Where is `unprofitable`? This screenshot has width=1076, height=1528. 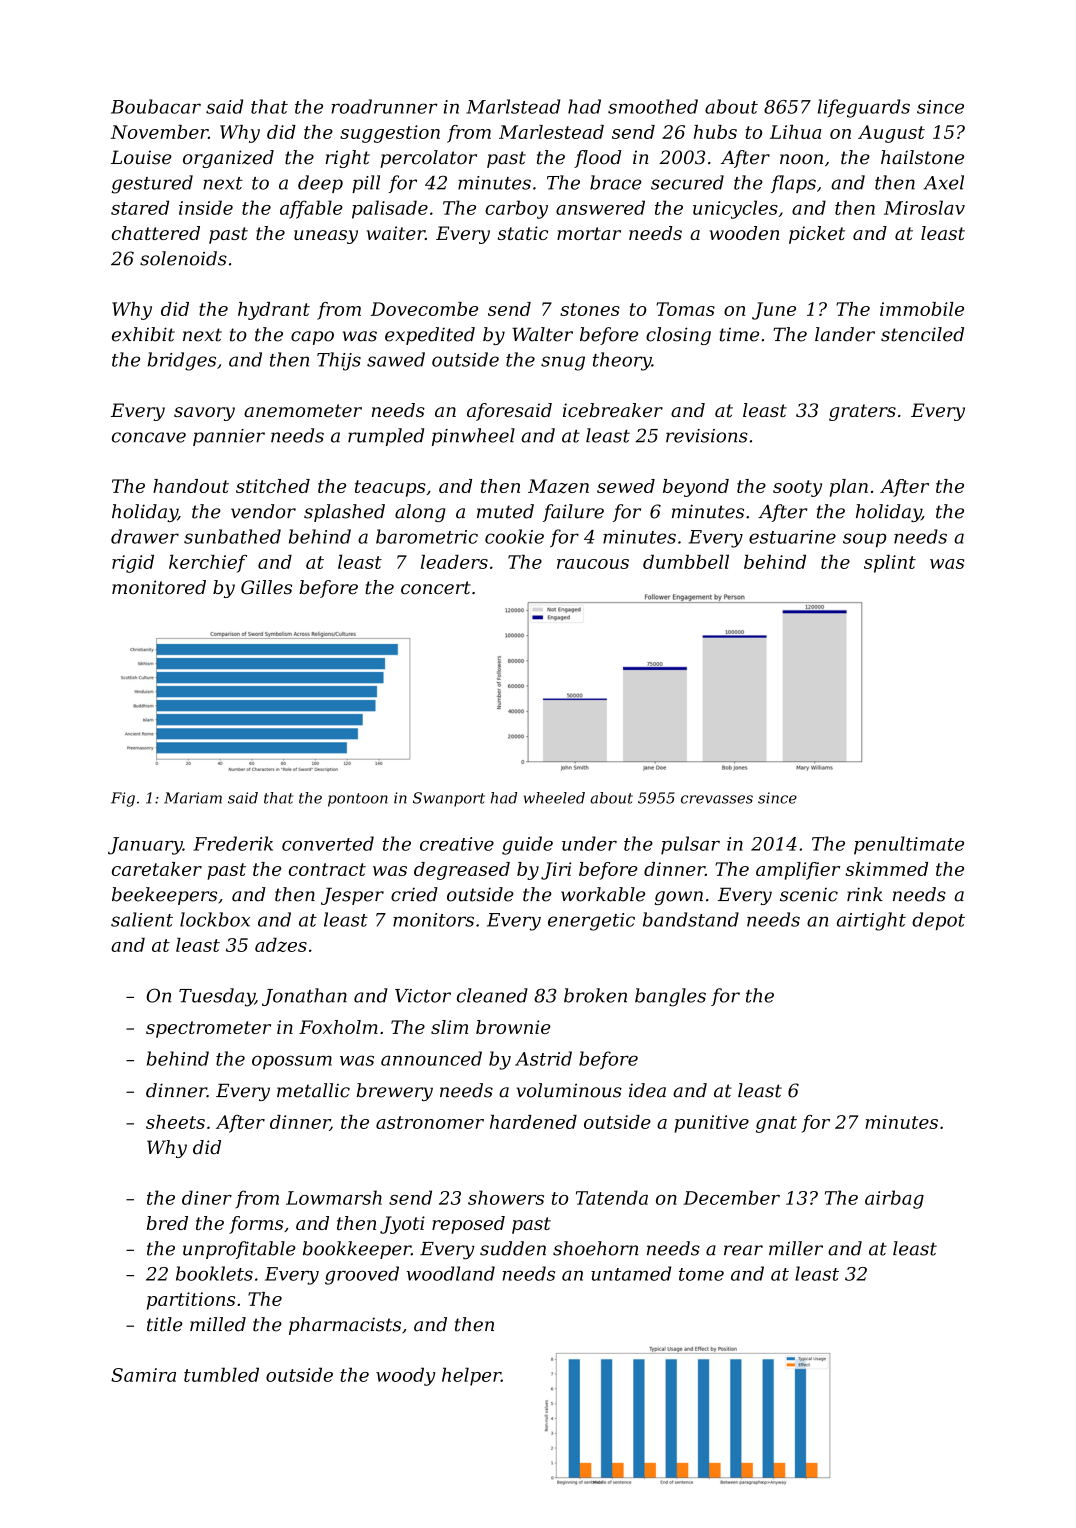
unprofitable is located at coordinates (239, 1250).
